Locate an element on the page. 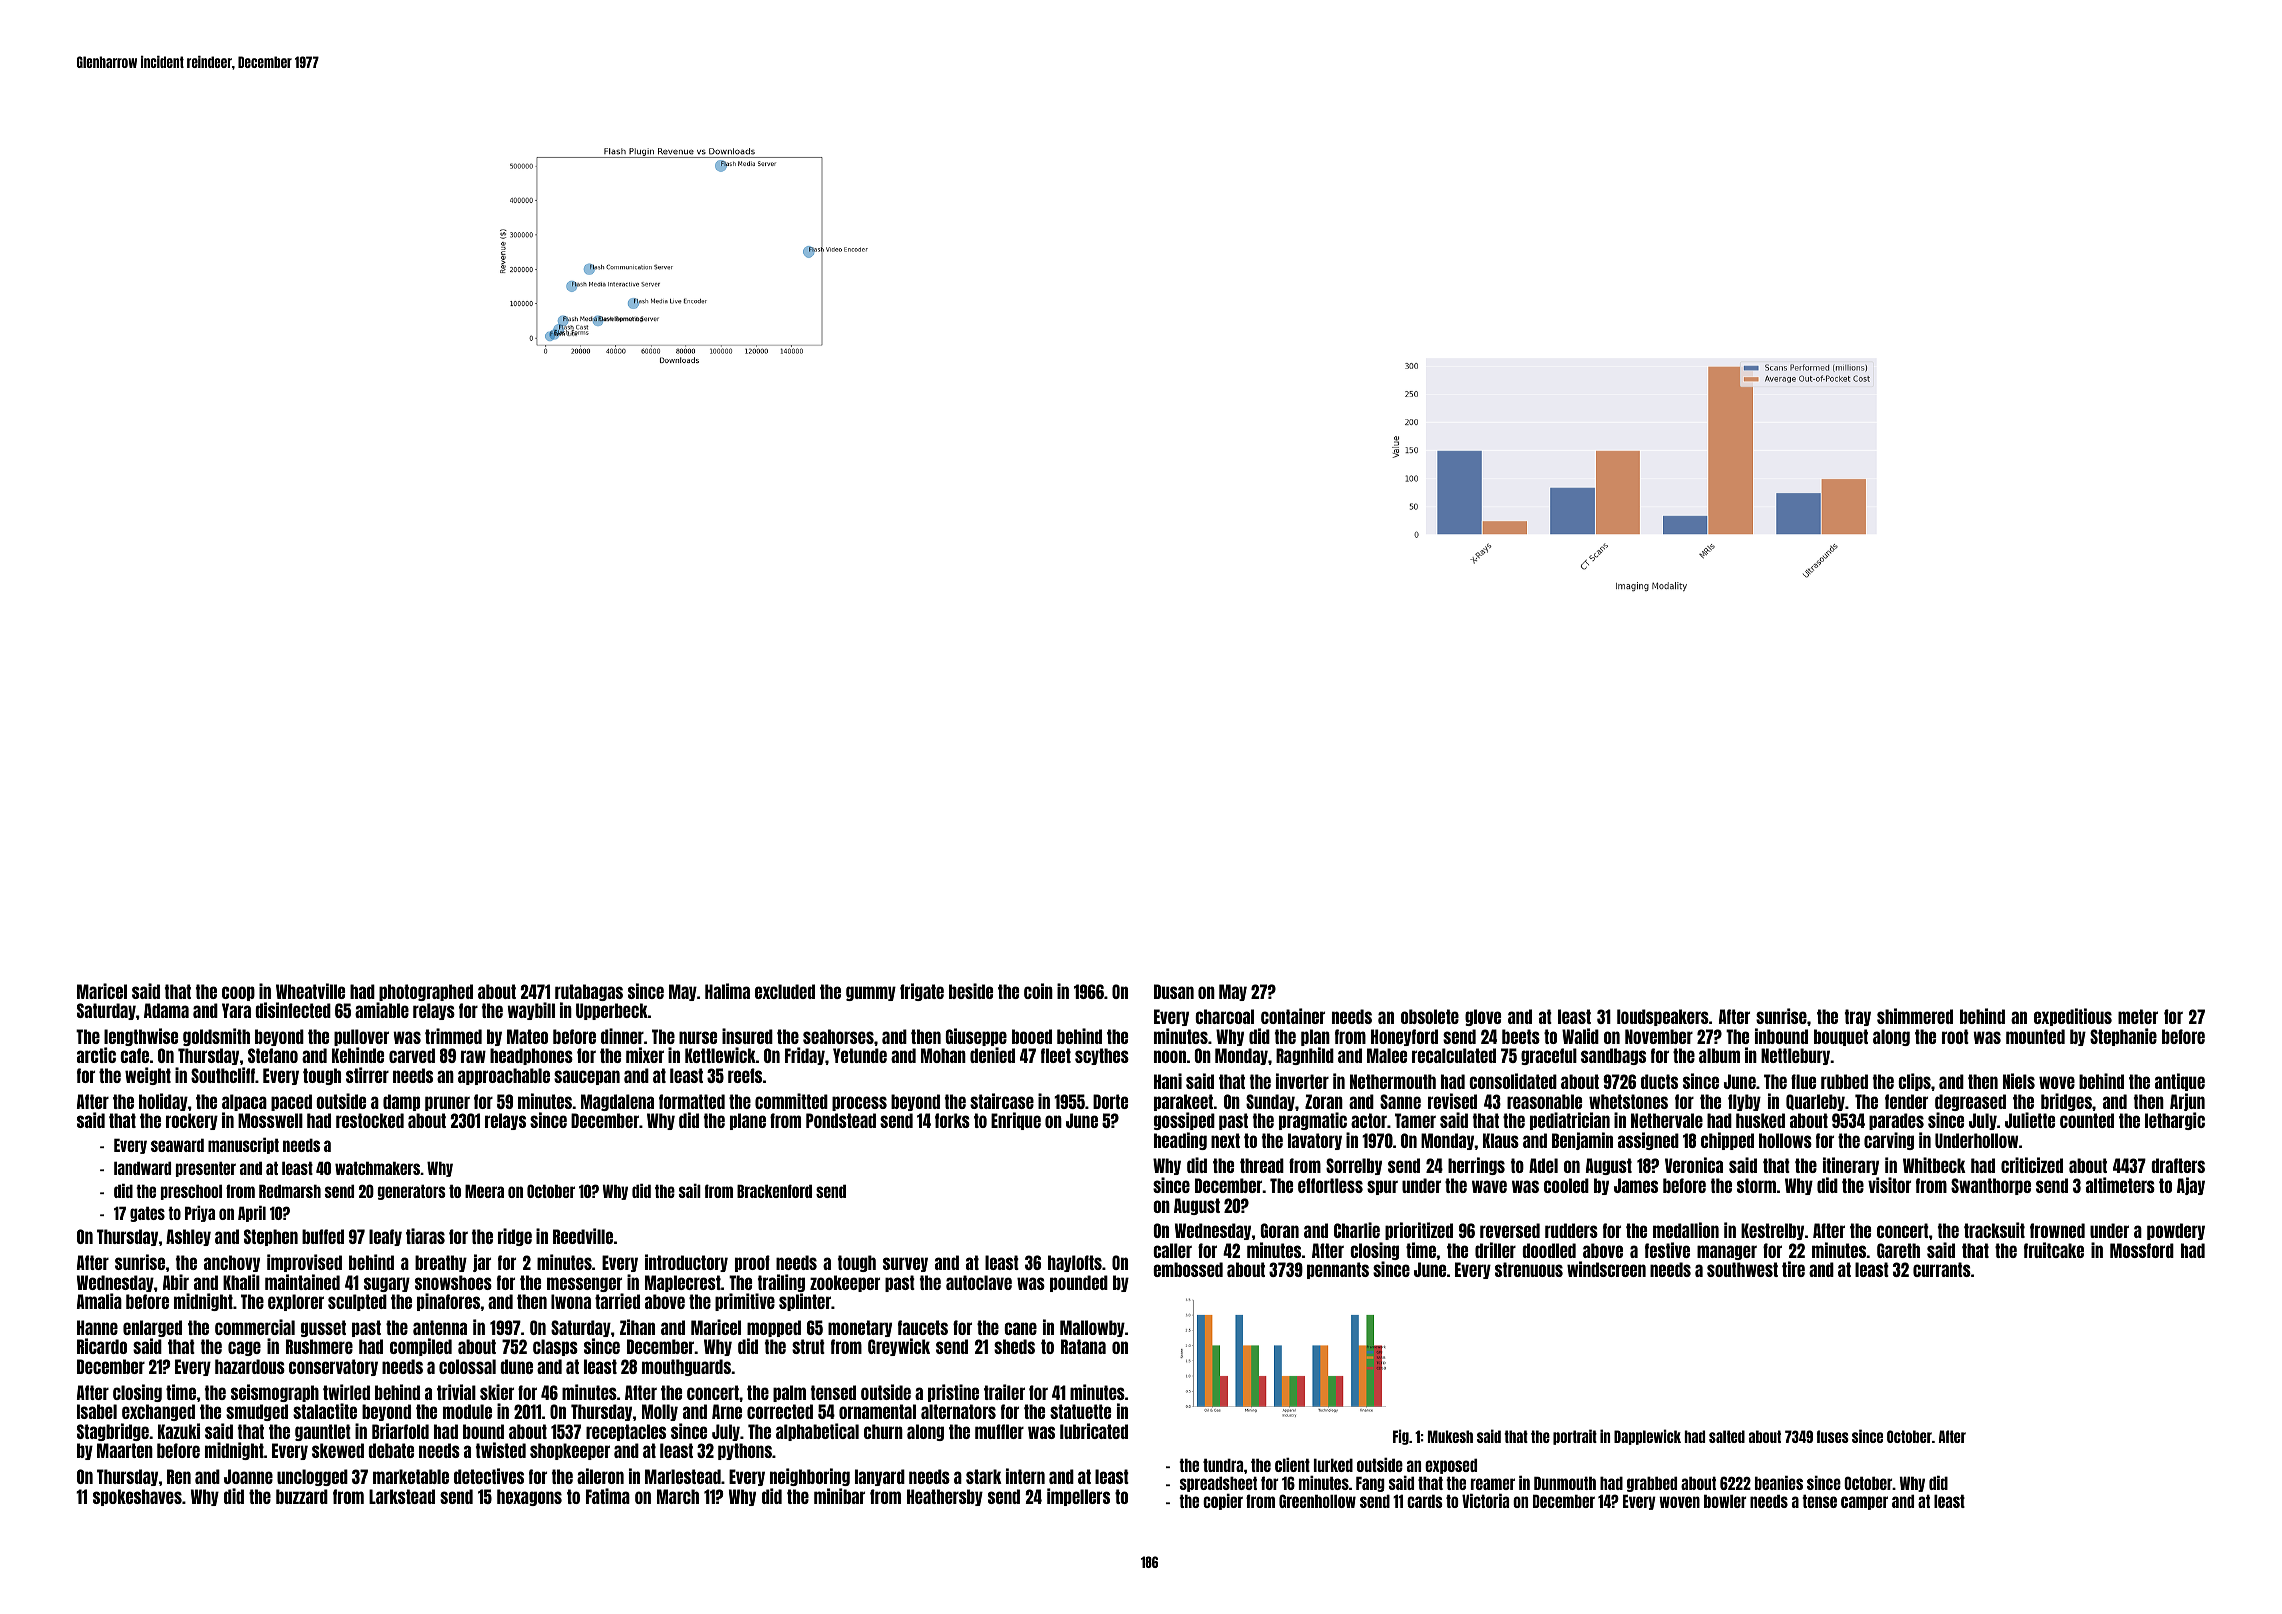  splinter is located at coordinates (805, 1302).
